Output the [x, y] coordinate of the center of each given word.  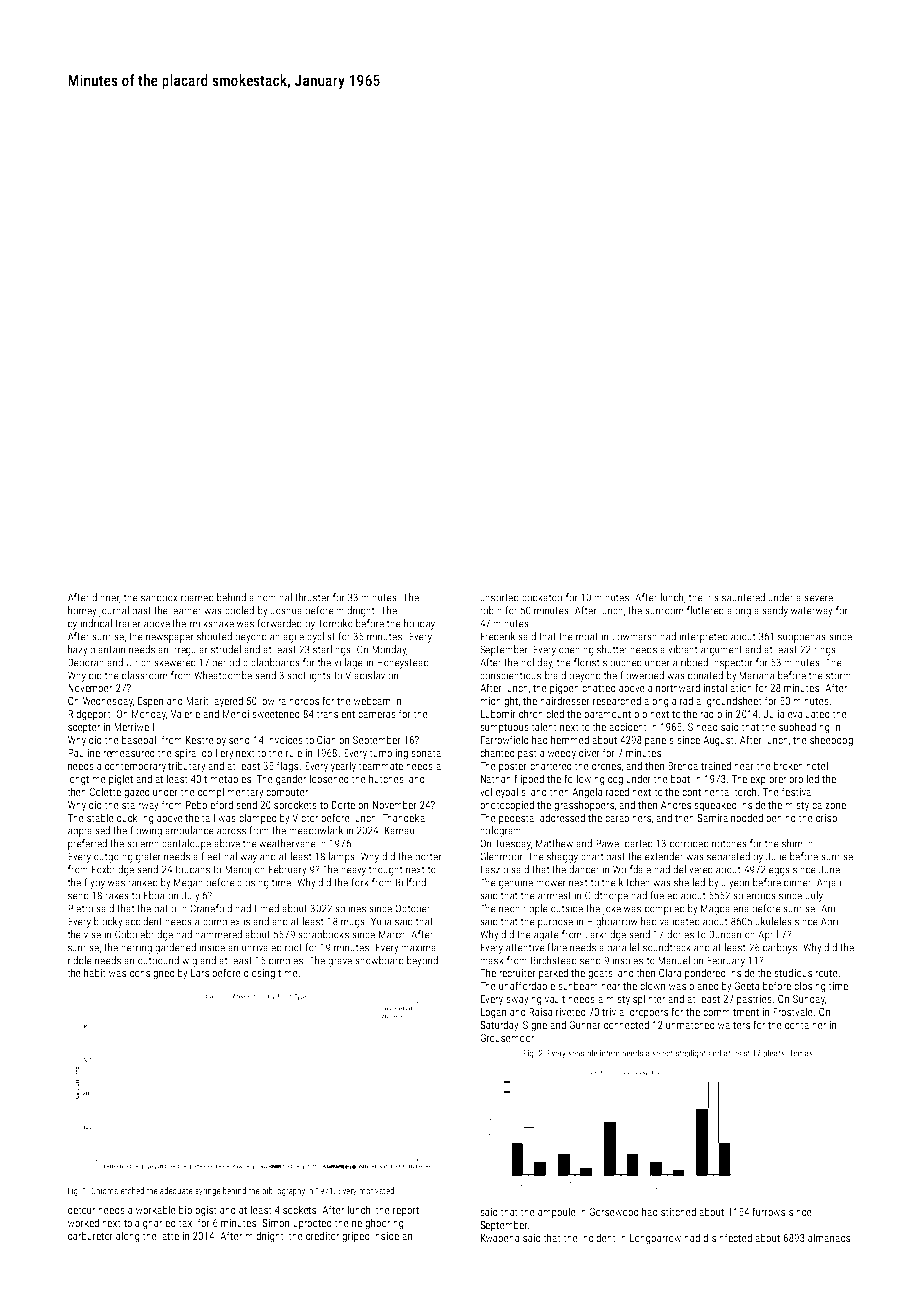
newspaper [170, 638]
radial [692, 700]
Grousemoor [507, 1038]
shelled [689, 882]
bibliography [283, 1191]
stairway [140, 806]
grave [340, 962]
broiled [804, 778]
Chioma [104, 1190]
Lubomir [498, 713]
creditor [322, 1235]
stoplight [691, 1054]
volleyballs [503, 793]
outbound [158, 960]
